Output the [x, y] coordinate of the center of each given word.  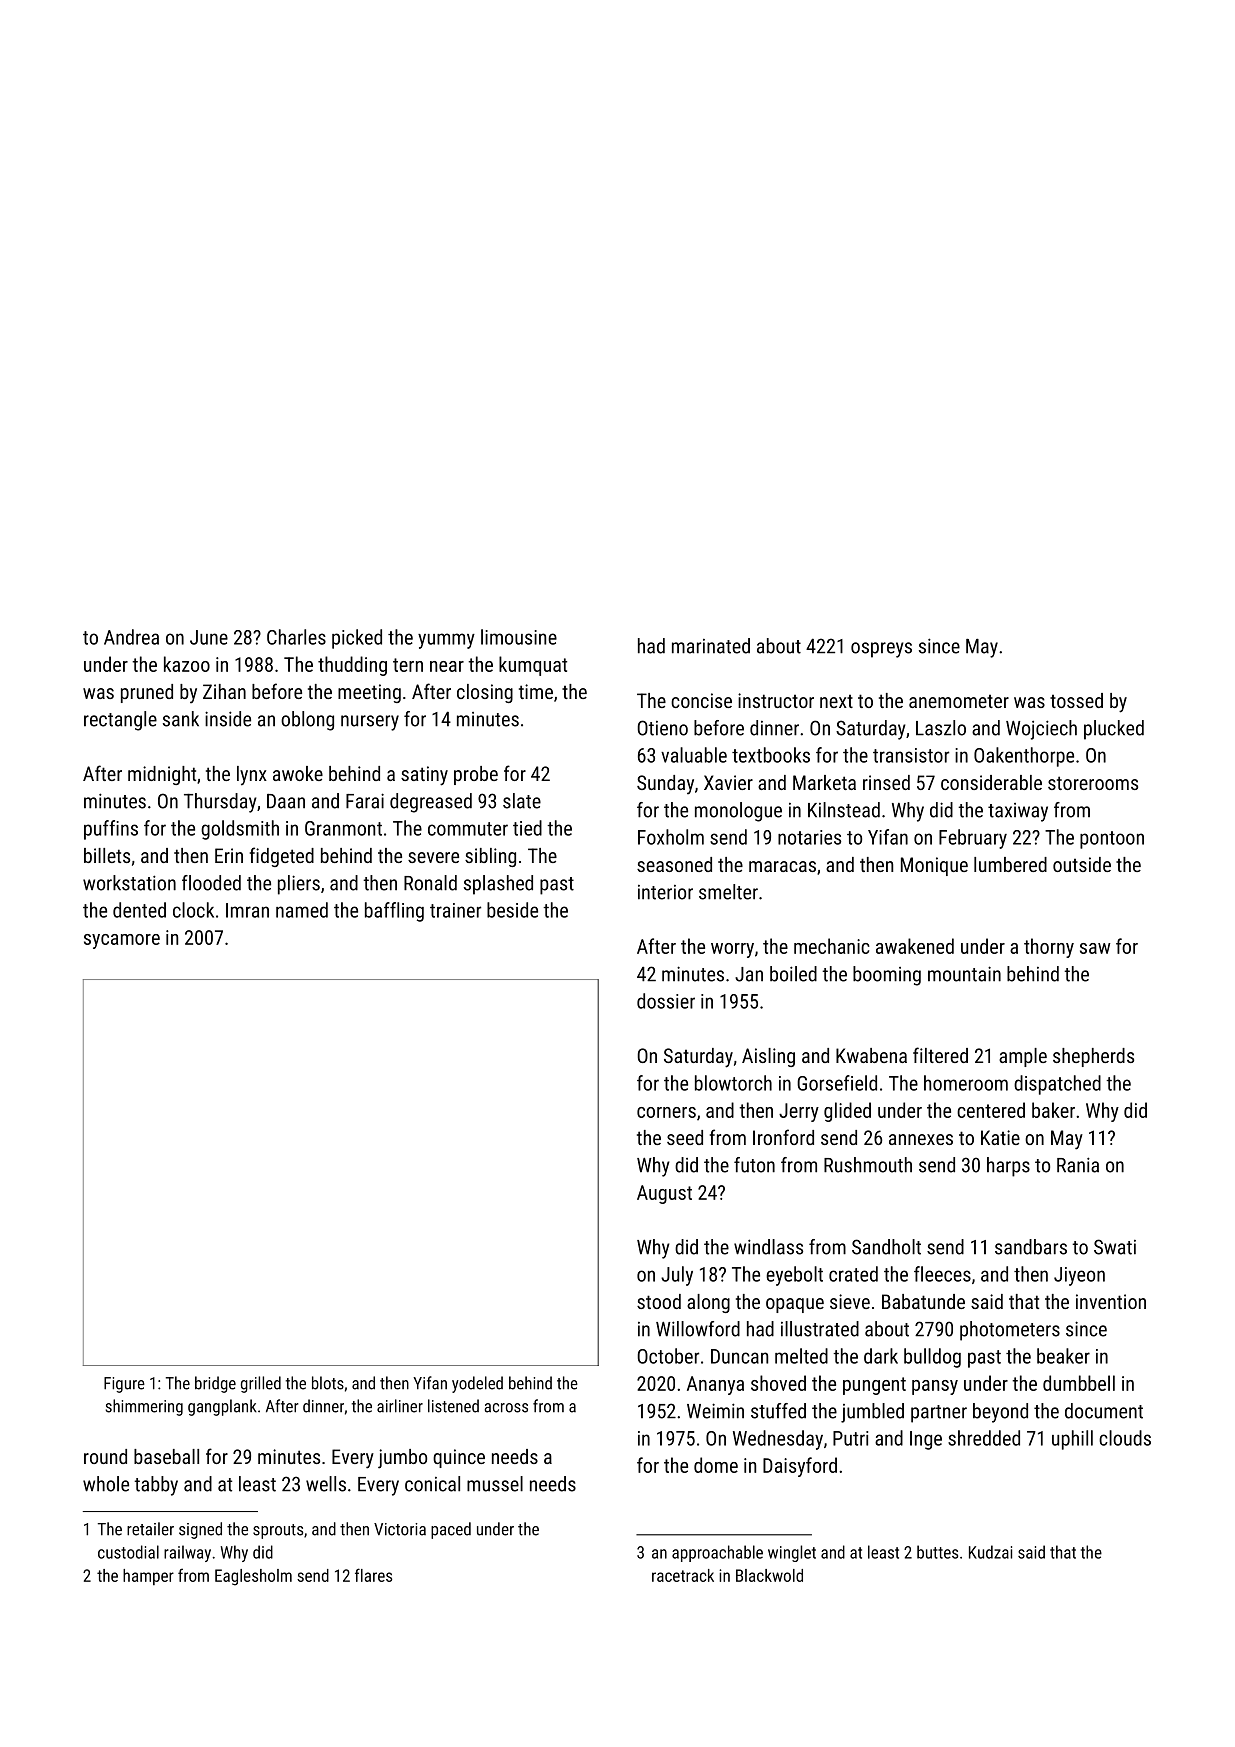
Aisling [768, 1057]
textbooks [771, 755]
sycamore [122, 941]
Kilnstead [844, 810]
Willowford [698, 1329]
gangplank [222, 1407]
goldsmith [240, 830]
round [105, 1456]
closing [485, 693]
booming [887, 976]
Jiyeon [1079, 1276]
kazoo [187, 664]
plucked [1114, 730]
